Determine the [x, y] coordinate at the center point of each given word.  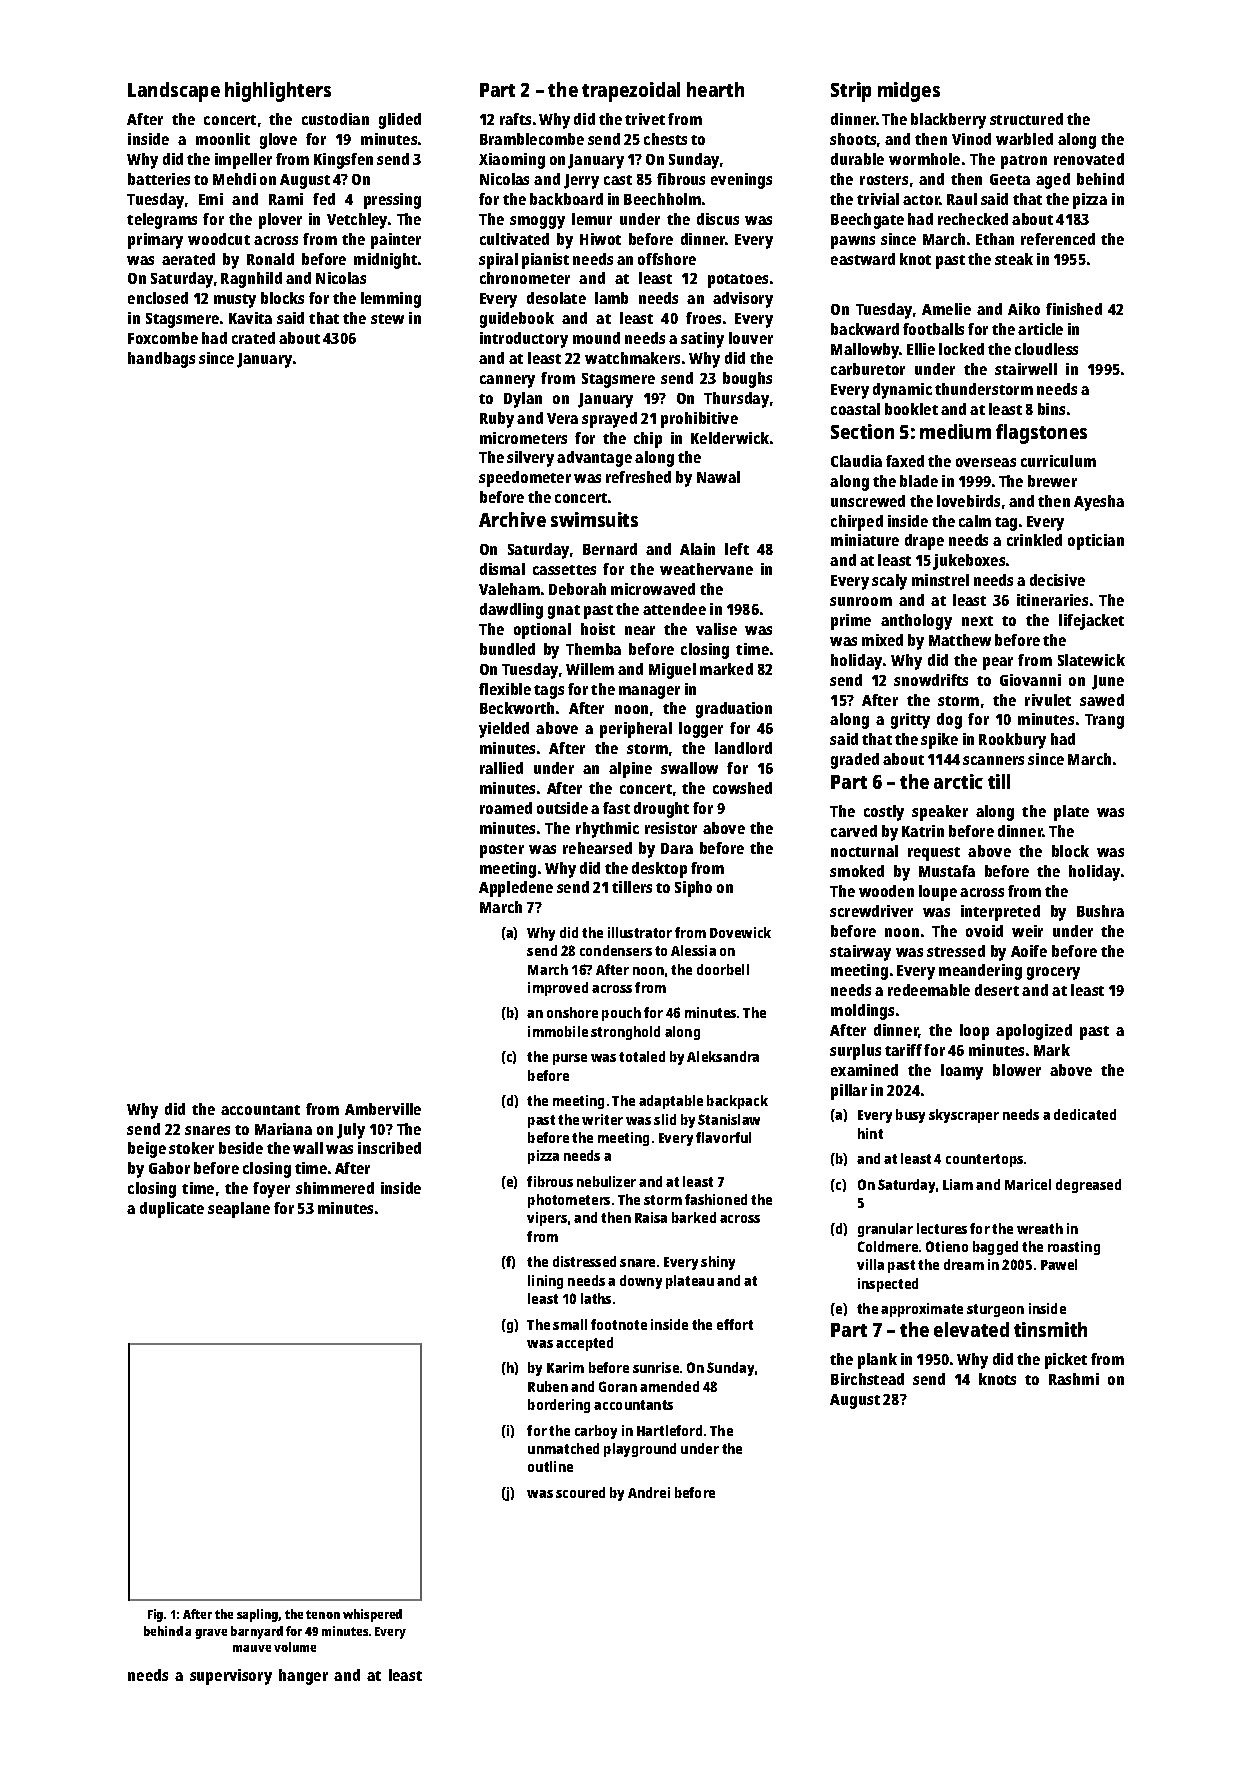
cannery [507, 381]
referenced [1058, 239]
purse [570, 1059]
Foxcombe [163, 338]
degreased [1088, 1186]
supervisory [231, 1677]
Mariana [283, 1129]
